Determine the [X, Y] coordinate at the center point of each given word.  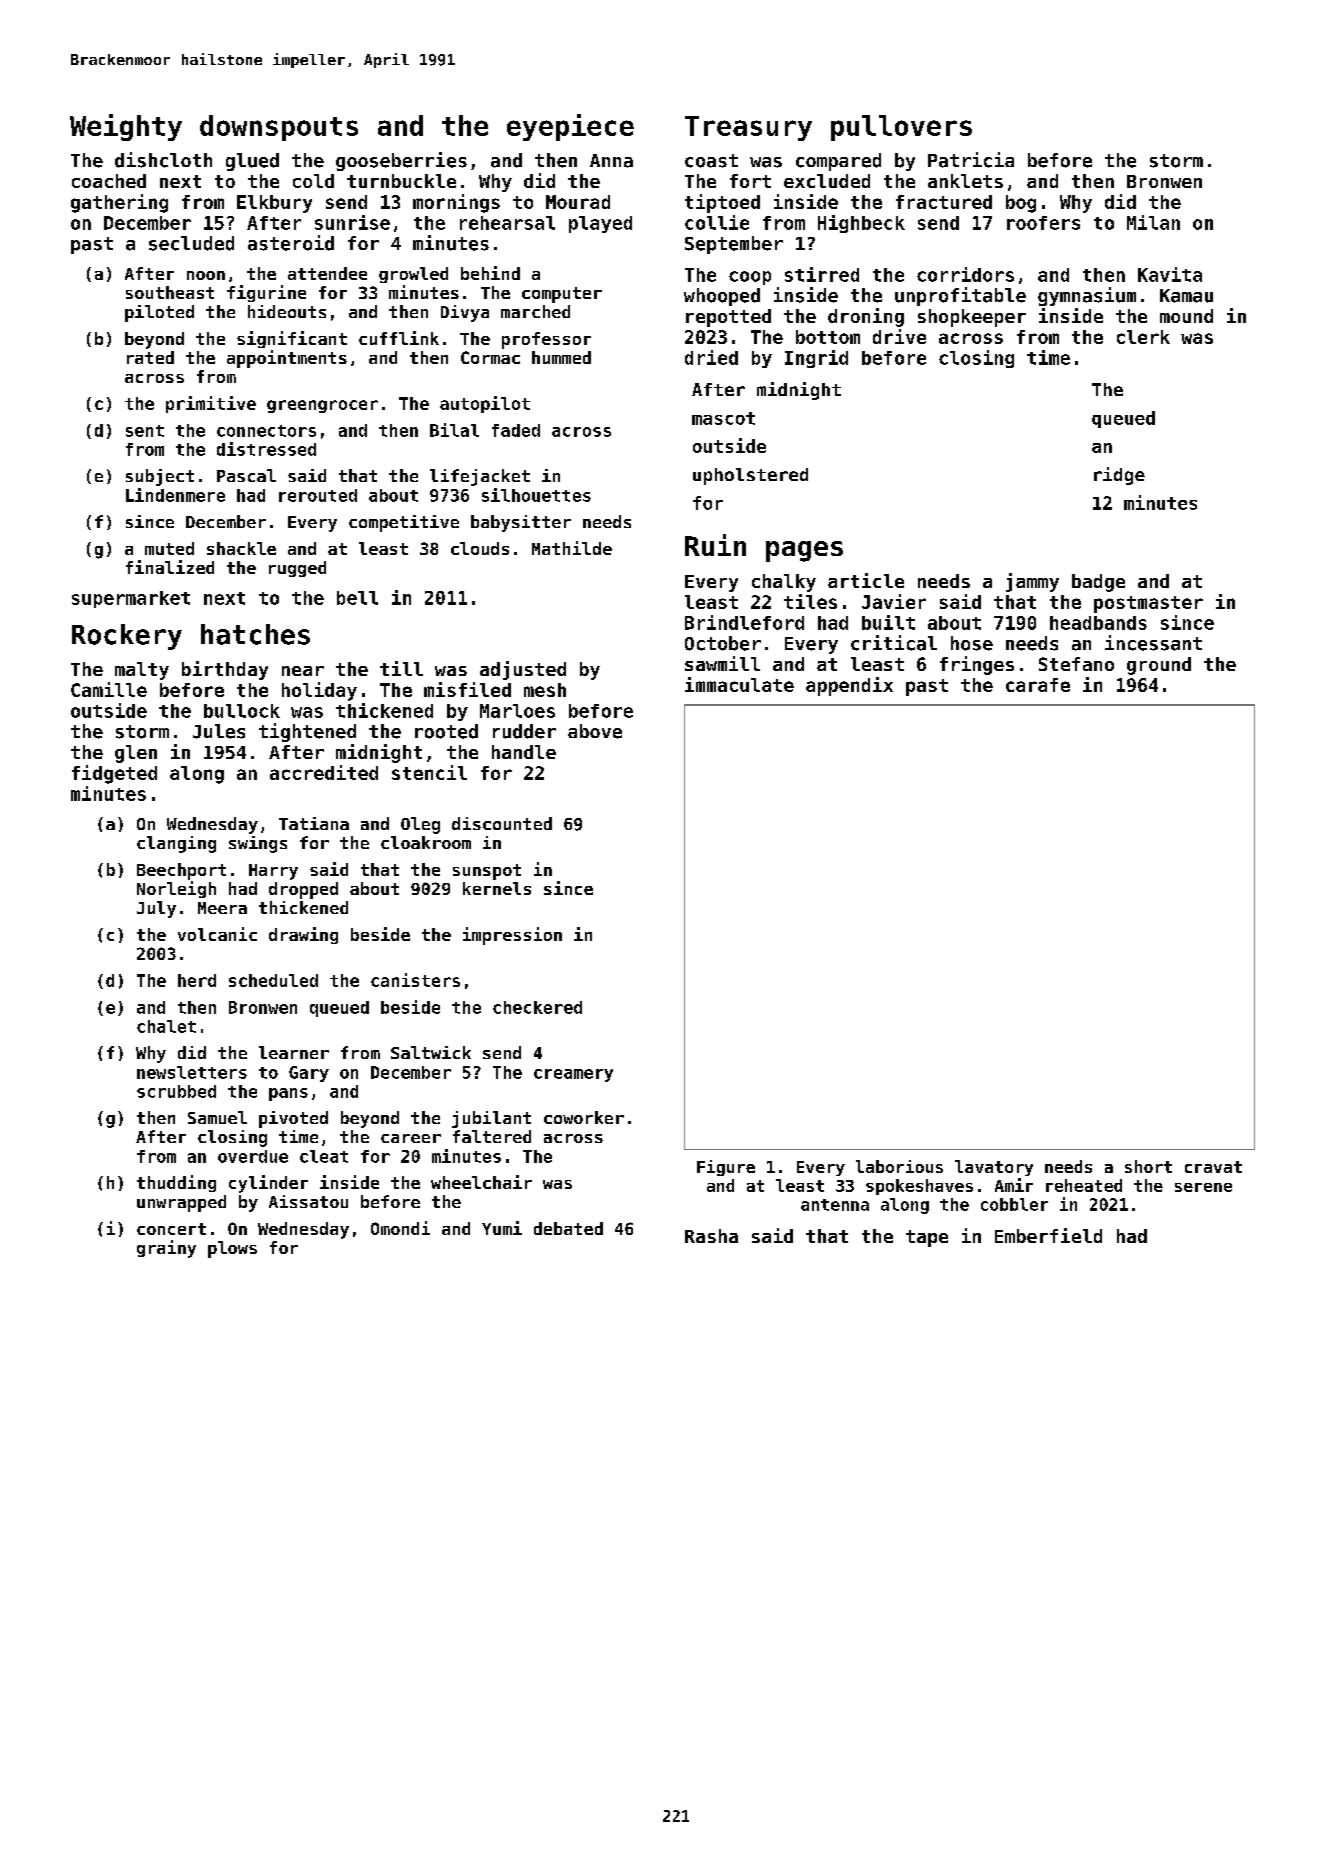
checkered [537, 1007]
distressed [266, 449]
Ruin [715, 545]
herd [197, 980]
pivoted [293, 1119]
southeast [170, 292]
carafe [1038, 685]
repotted [728, 318]
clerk [1143, 337]
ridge [1119, 476]
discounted [502, 823]
